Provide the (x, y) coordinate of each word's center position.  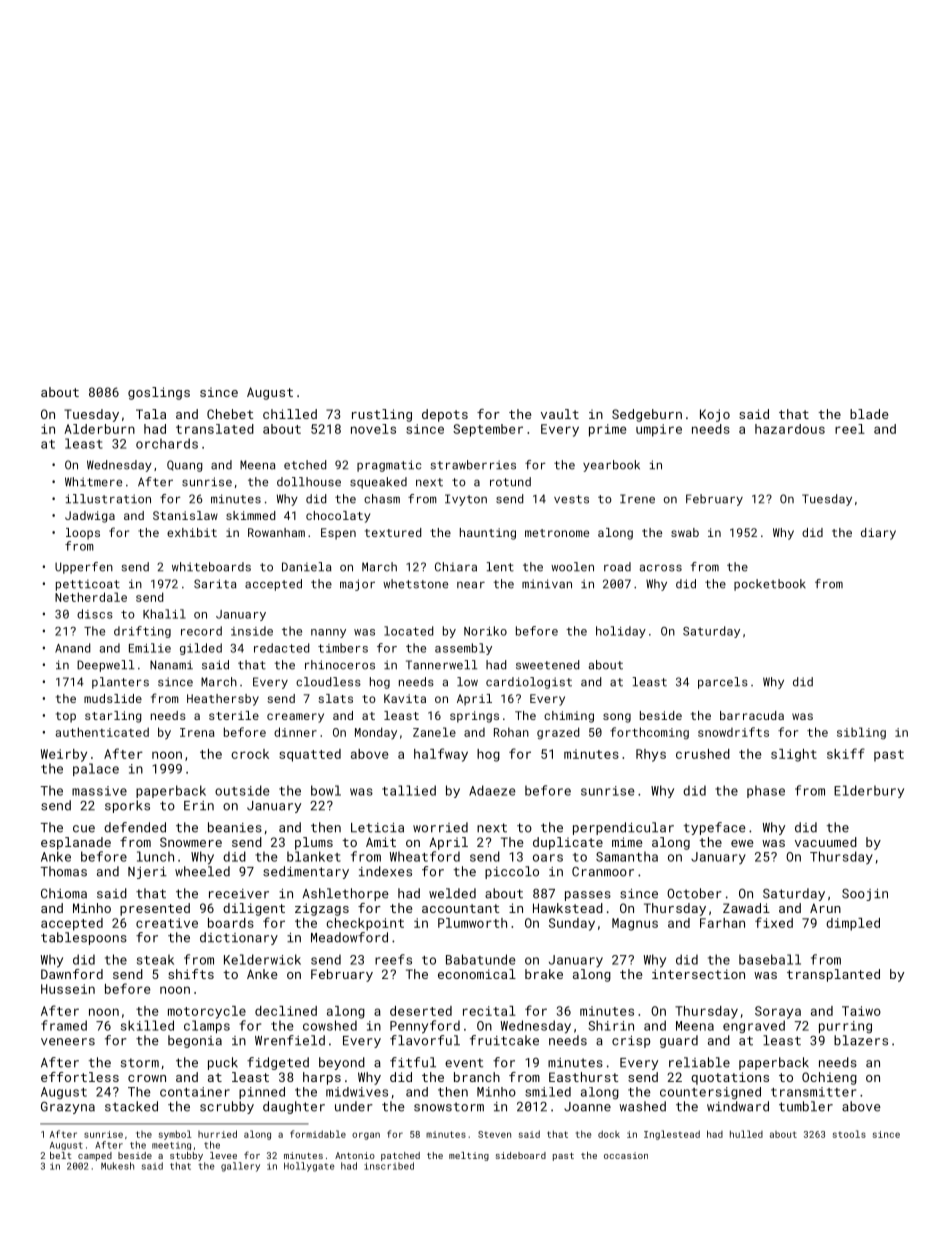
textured (393, 532)
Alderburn (99, 429)
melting (469, 1156)
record (201, 631)
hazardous (790, 429)
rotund (510, 482)
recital (489, 1011)
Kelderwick (262, 959)
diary (878, 534)
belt (61, 1155)
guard (679, 1041)
